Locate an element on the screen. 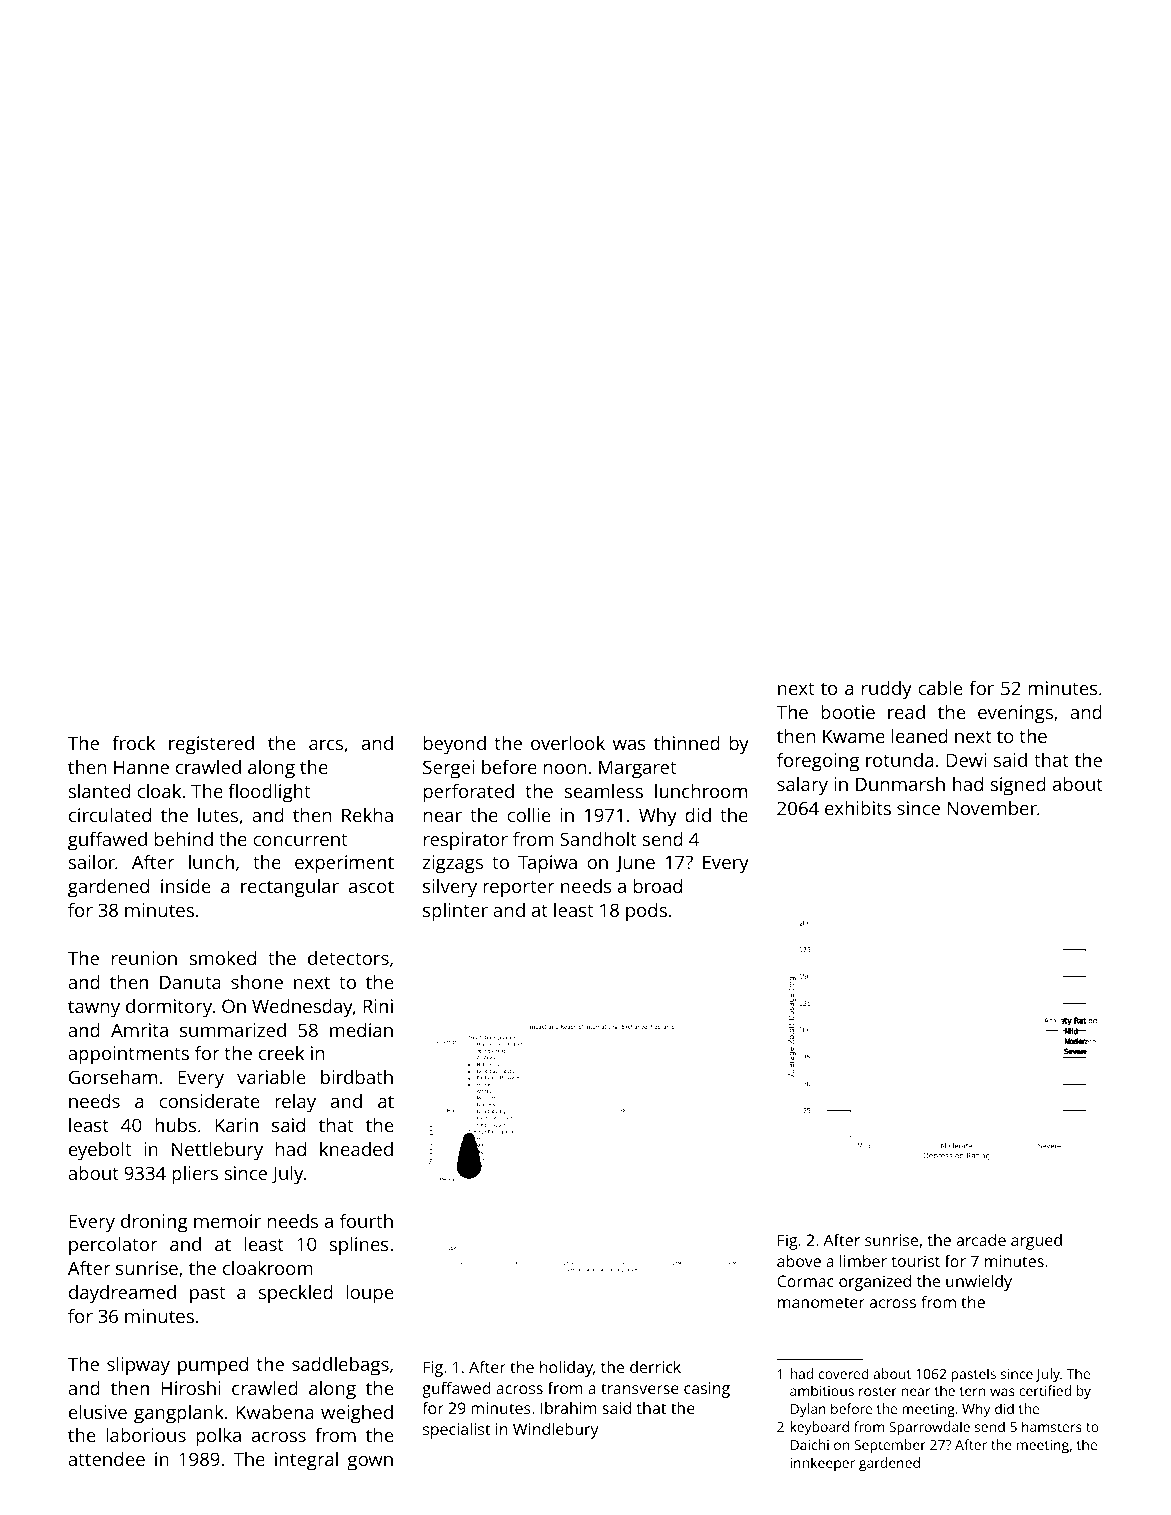  considerate is located at coordinates (209, 1101).
